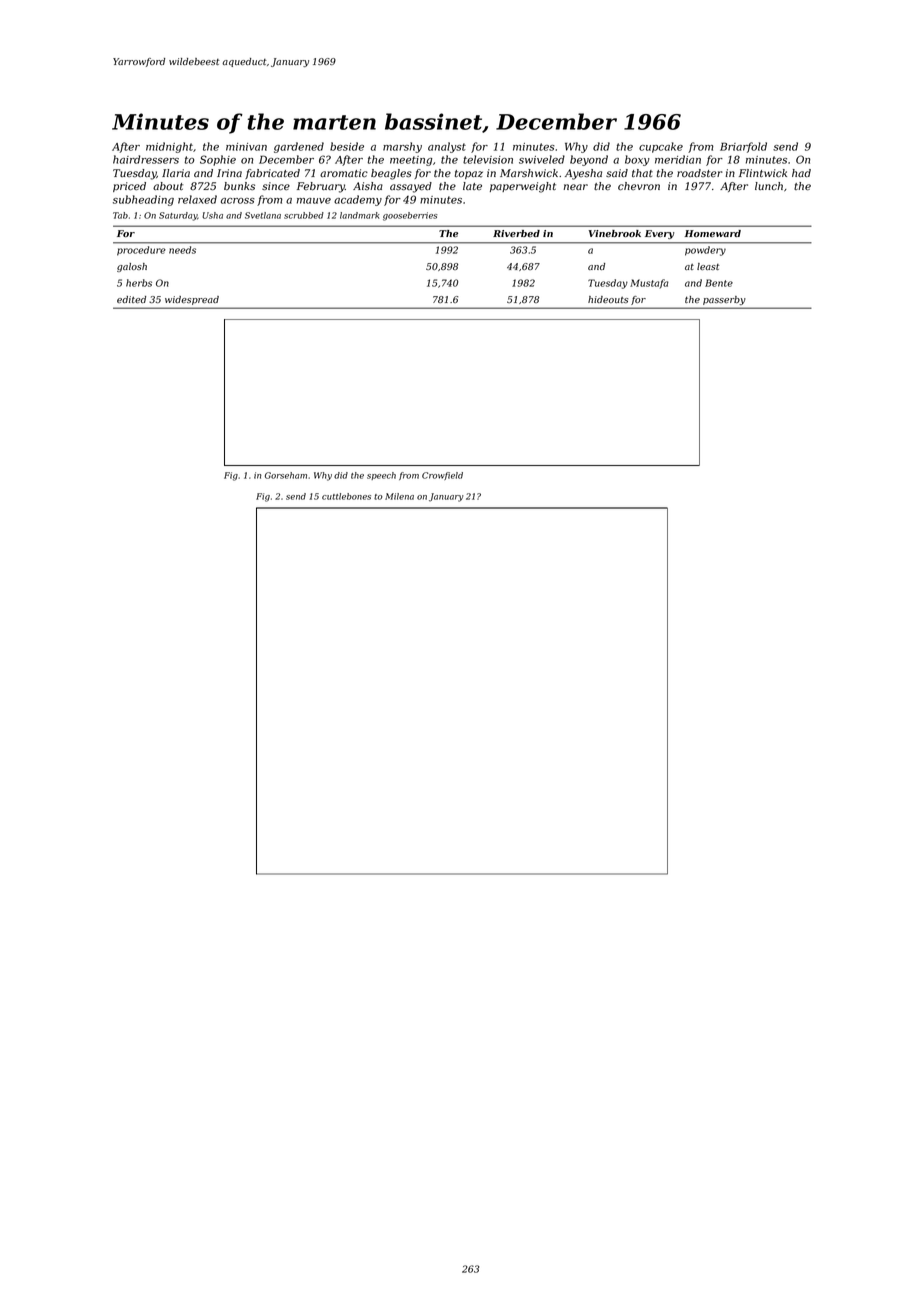 Image resolution: width=924 pixels, height=1308 pixels. What do you see at coordinates (169, 147) in the page?
I see `midnight` at bounding box center [169, 147].
